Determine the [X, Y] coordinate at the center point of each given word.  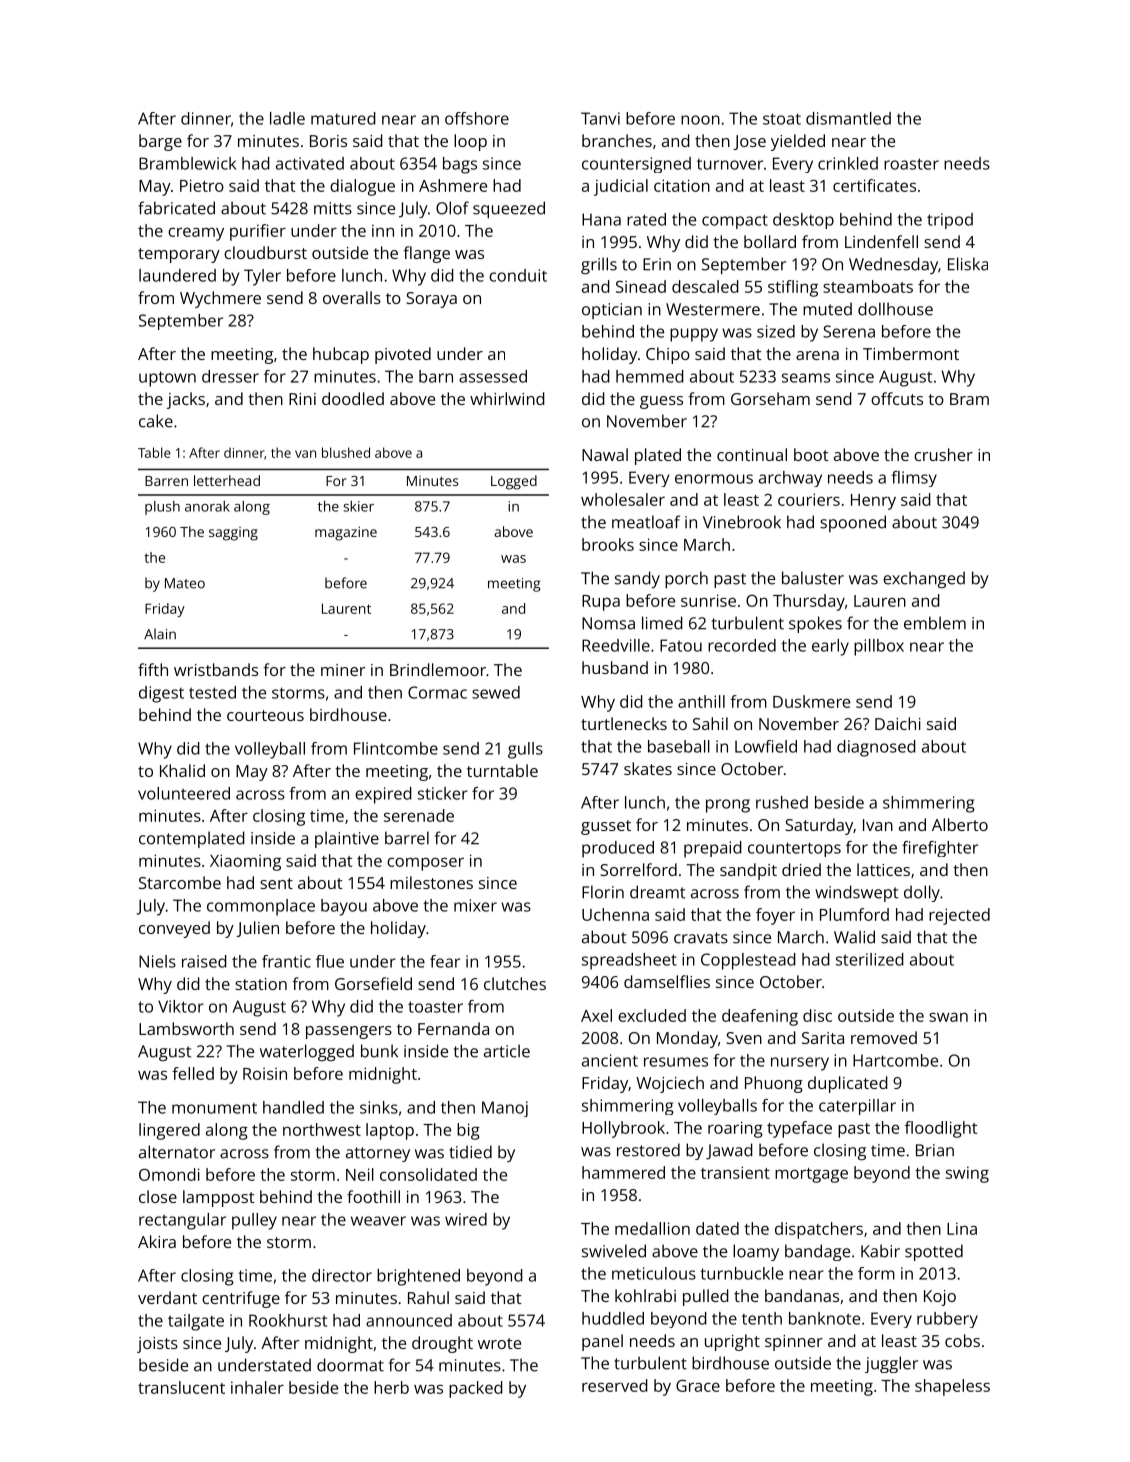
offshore [477, 118]
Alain [160, 634]
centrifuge [241, 1299]
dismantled [848, 118]
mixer [475, 905]
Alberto [960, 824]
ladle [287, 118]
